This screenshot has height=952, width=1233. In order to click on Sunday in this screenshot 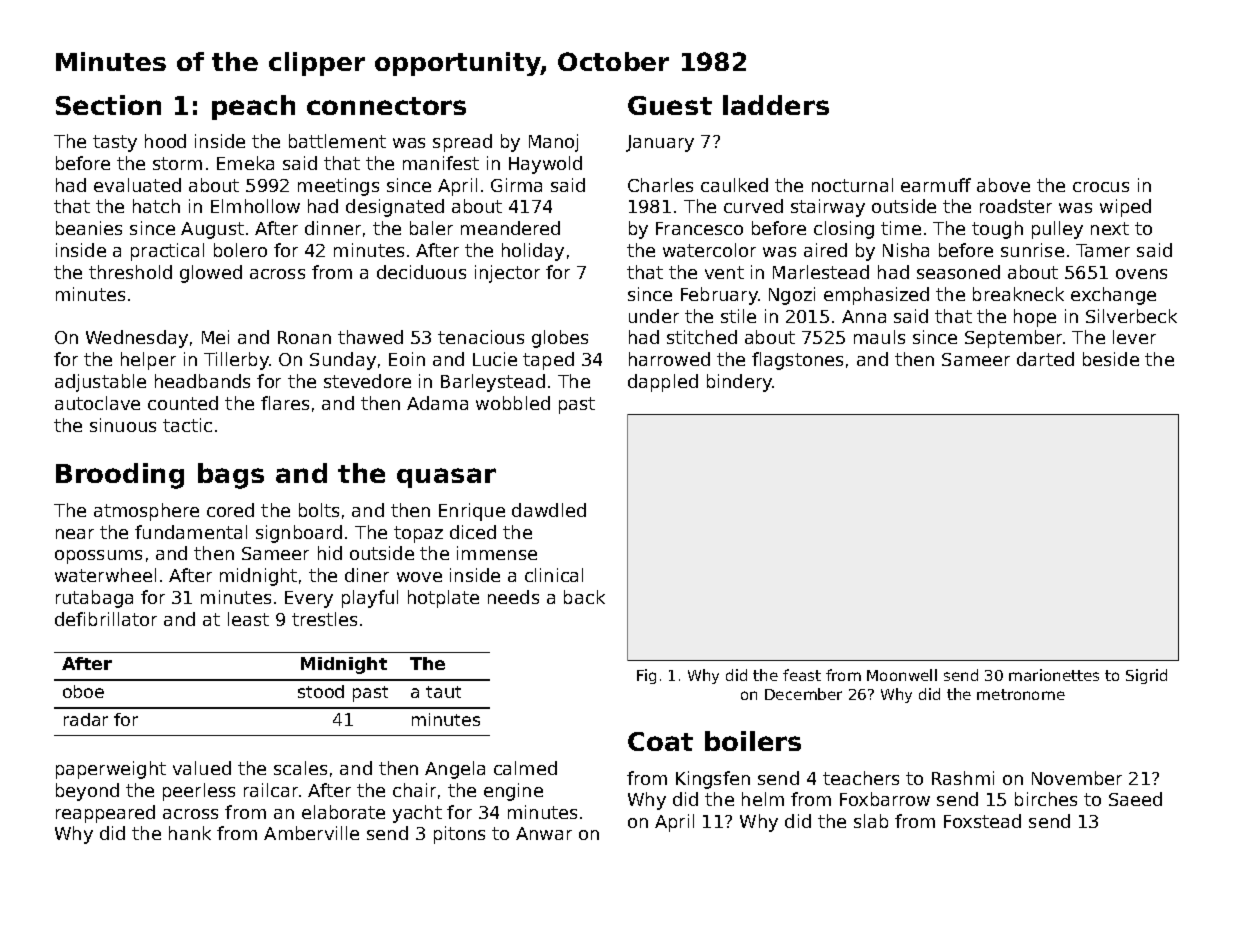, I will do `click(343, 361)`.
